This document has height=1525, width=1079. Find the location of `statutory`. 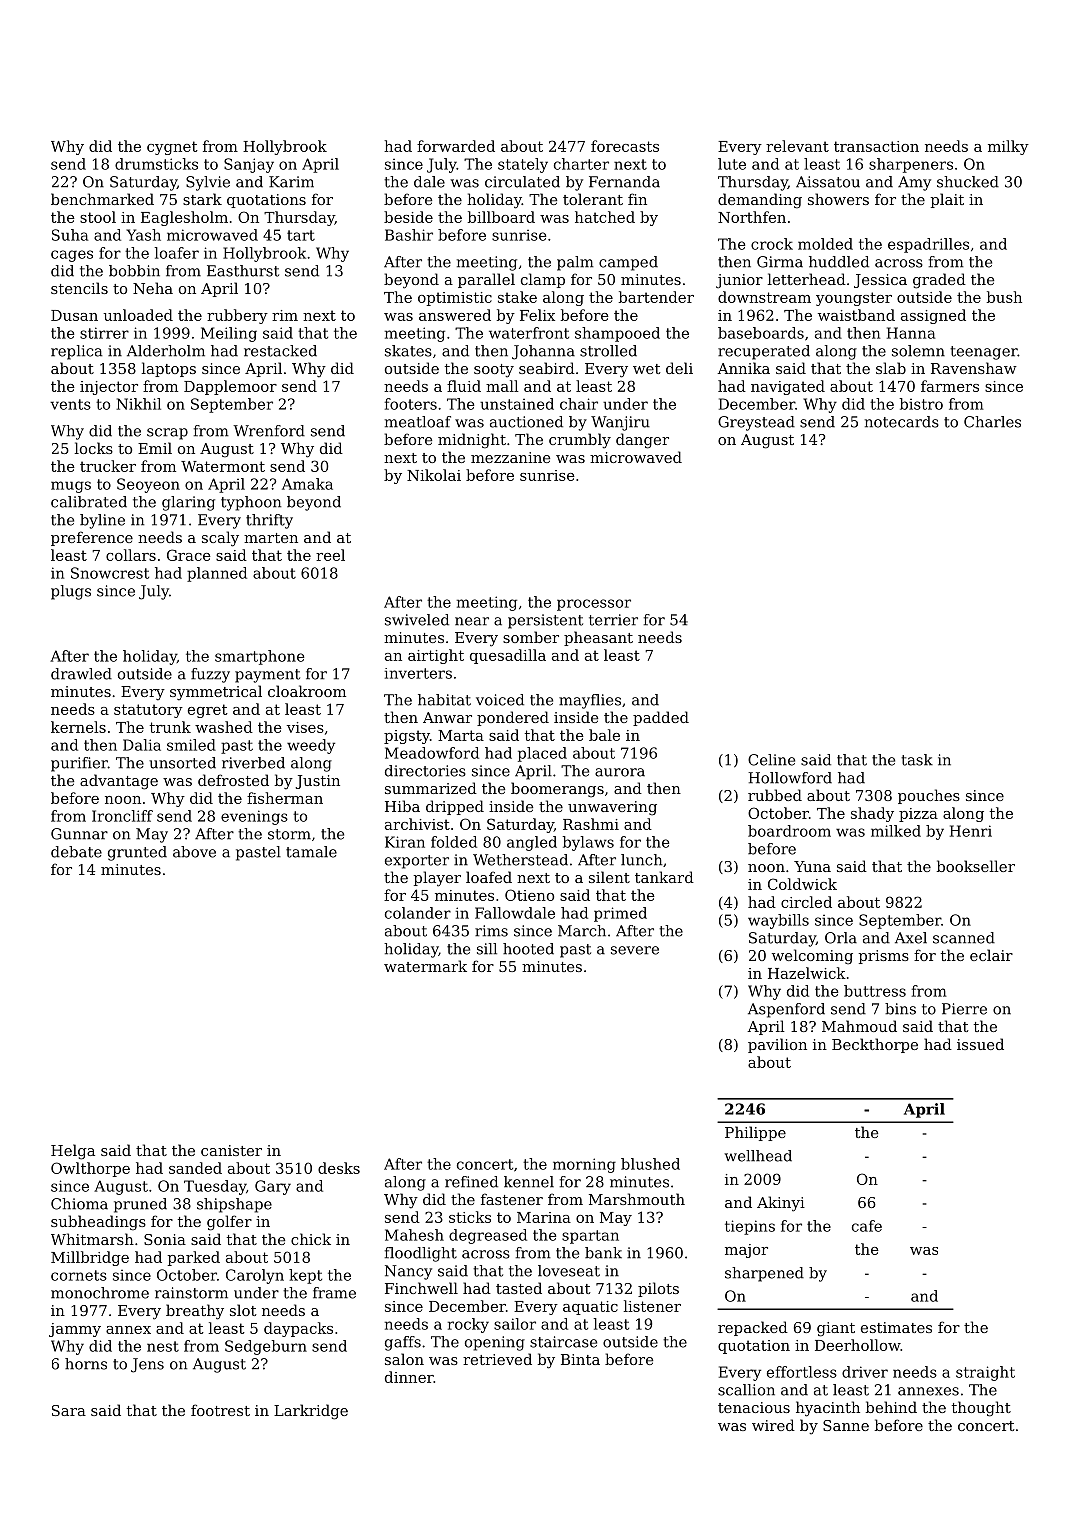

statutory is located at coordinates (148, 711).
